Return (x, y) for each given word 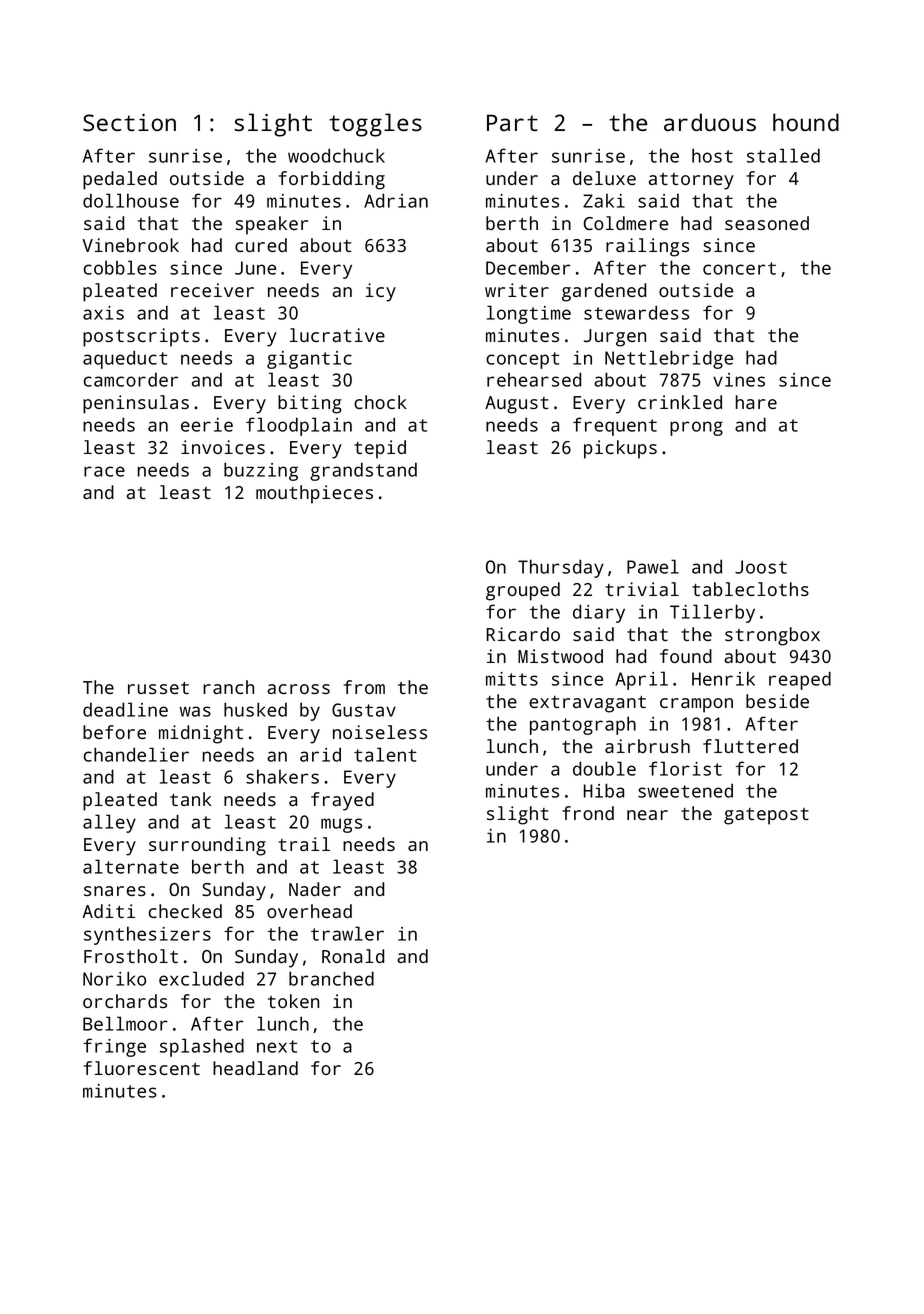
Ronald (353, 956)
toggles (375, 125)
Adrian (396, 200)
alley (109, 823)
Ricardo (523, 634)
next (277, 1046)
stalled (783, 155)
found (686, 656)
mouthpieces (314, 494)
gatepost (766, 816)
